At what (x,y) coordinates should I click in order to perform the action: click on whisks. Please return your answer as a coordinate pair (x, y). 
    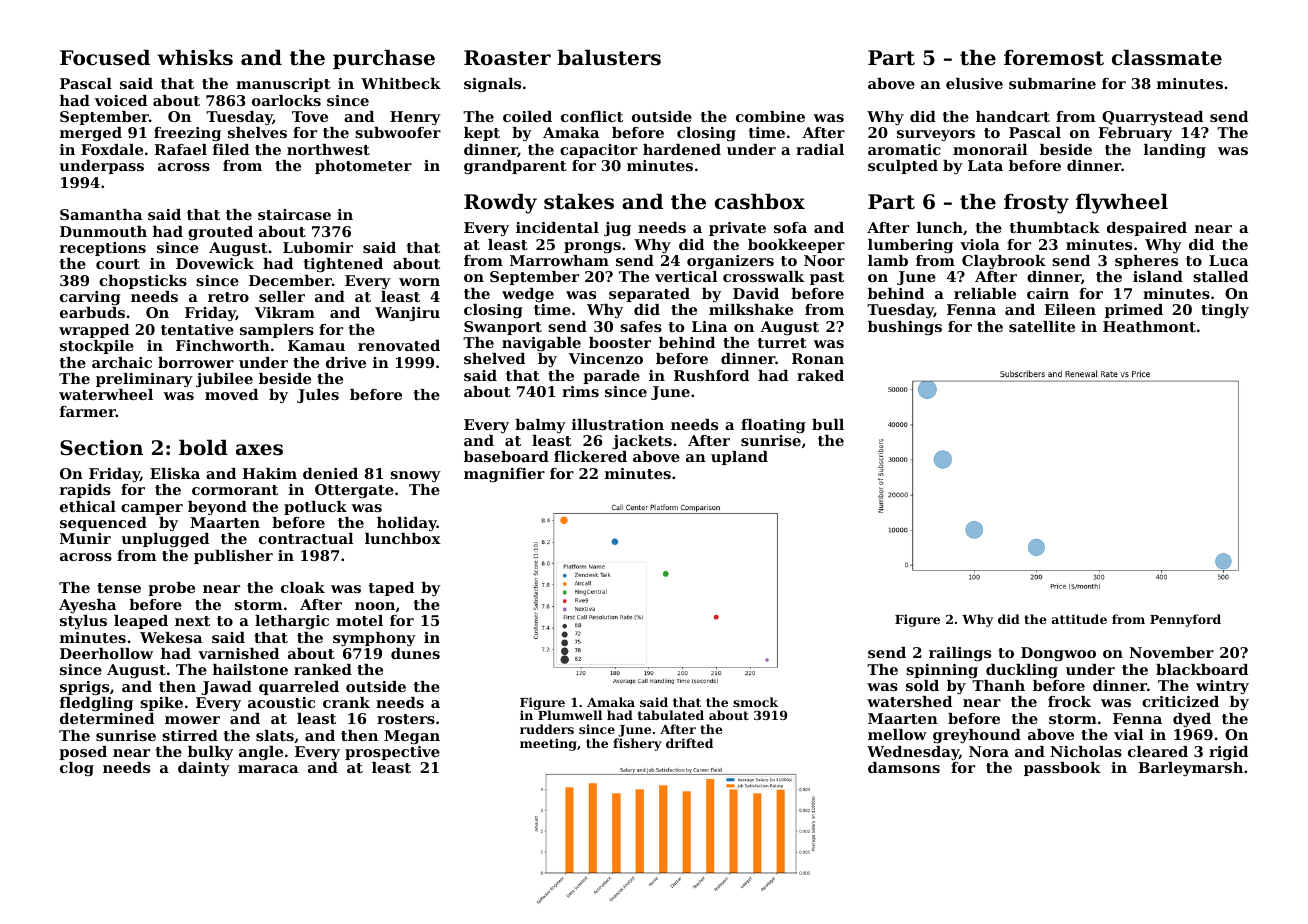
    Looking at the image, I should click on (195, 57).
